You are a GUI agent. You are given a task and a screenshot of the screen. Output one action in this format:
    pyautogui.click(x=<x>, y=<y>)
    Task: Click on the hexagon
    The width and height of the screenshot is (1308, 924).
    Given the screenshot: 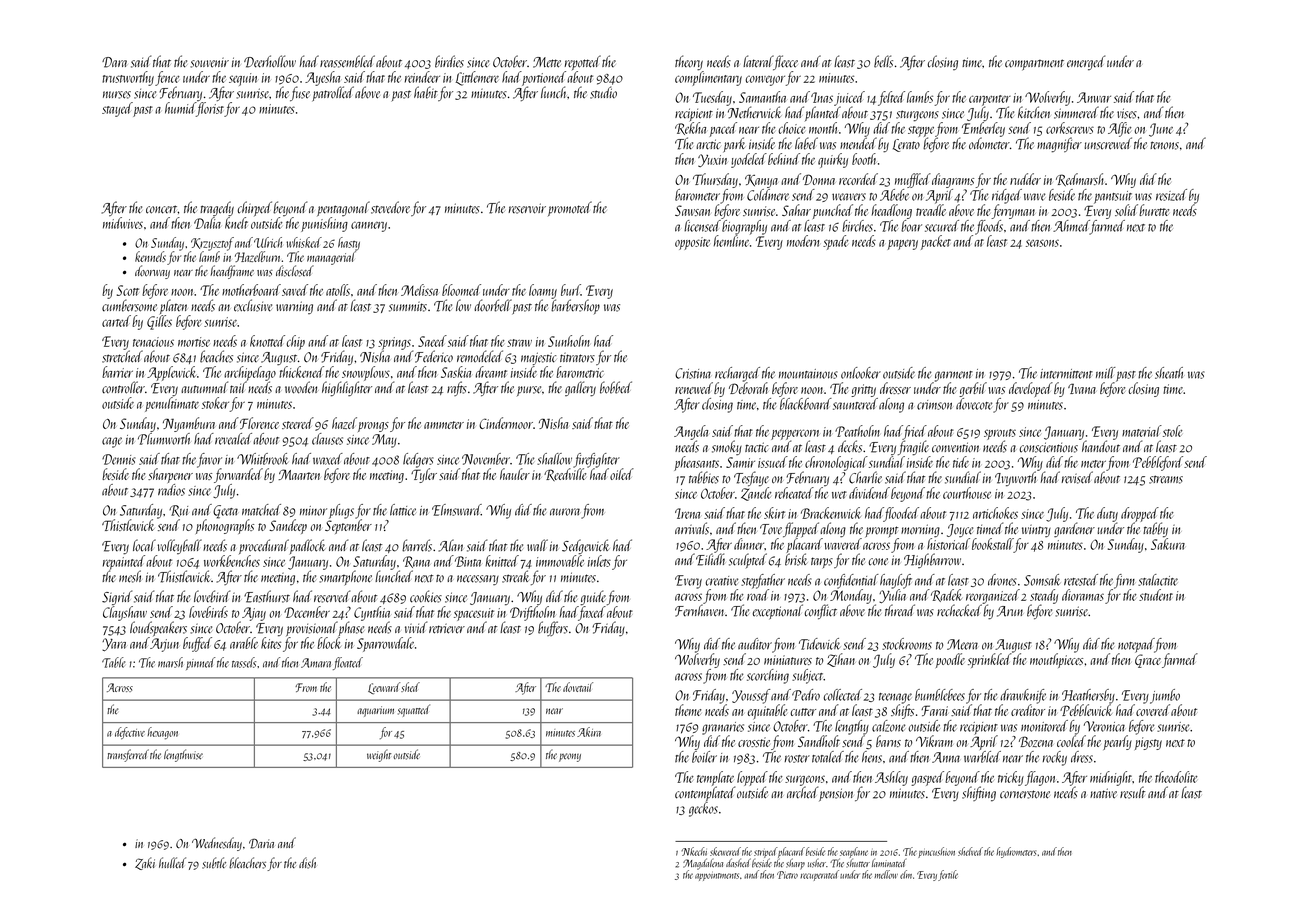 What is the action you would take?
    pyautogui.click(x=162, y=733)
